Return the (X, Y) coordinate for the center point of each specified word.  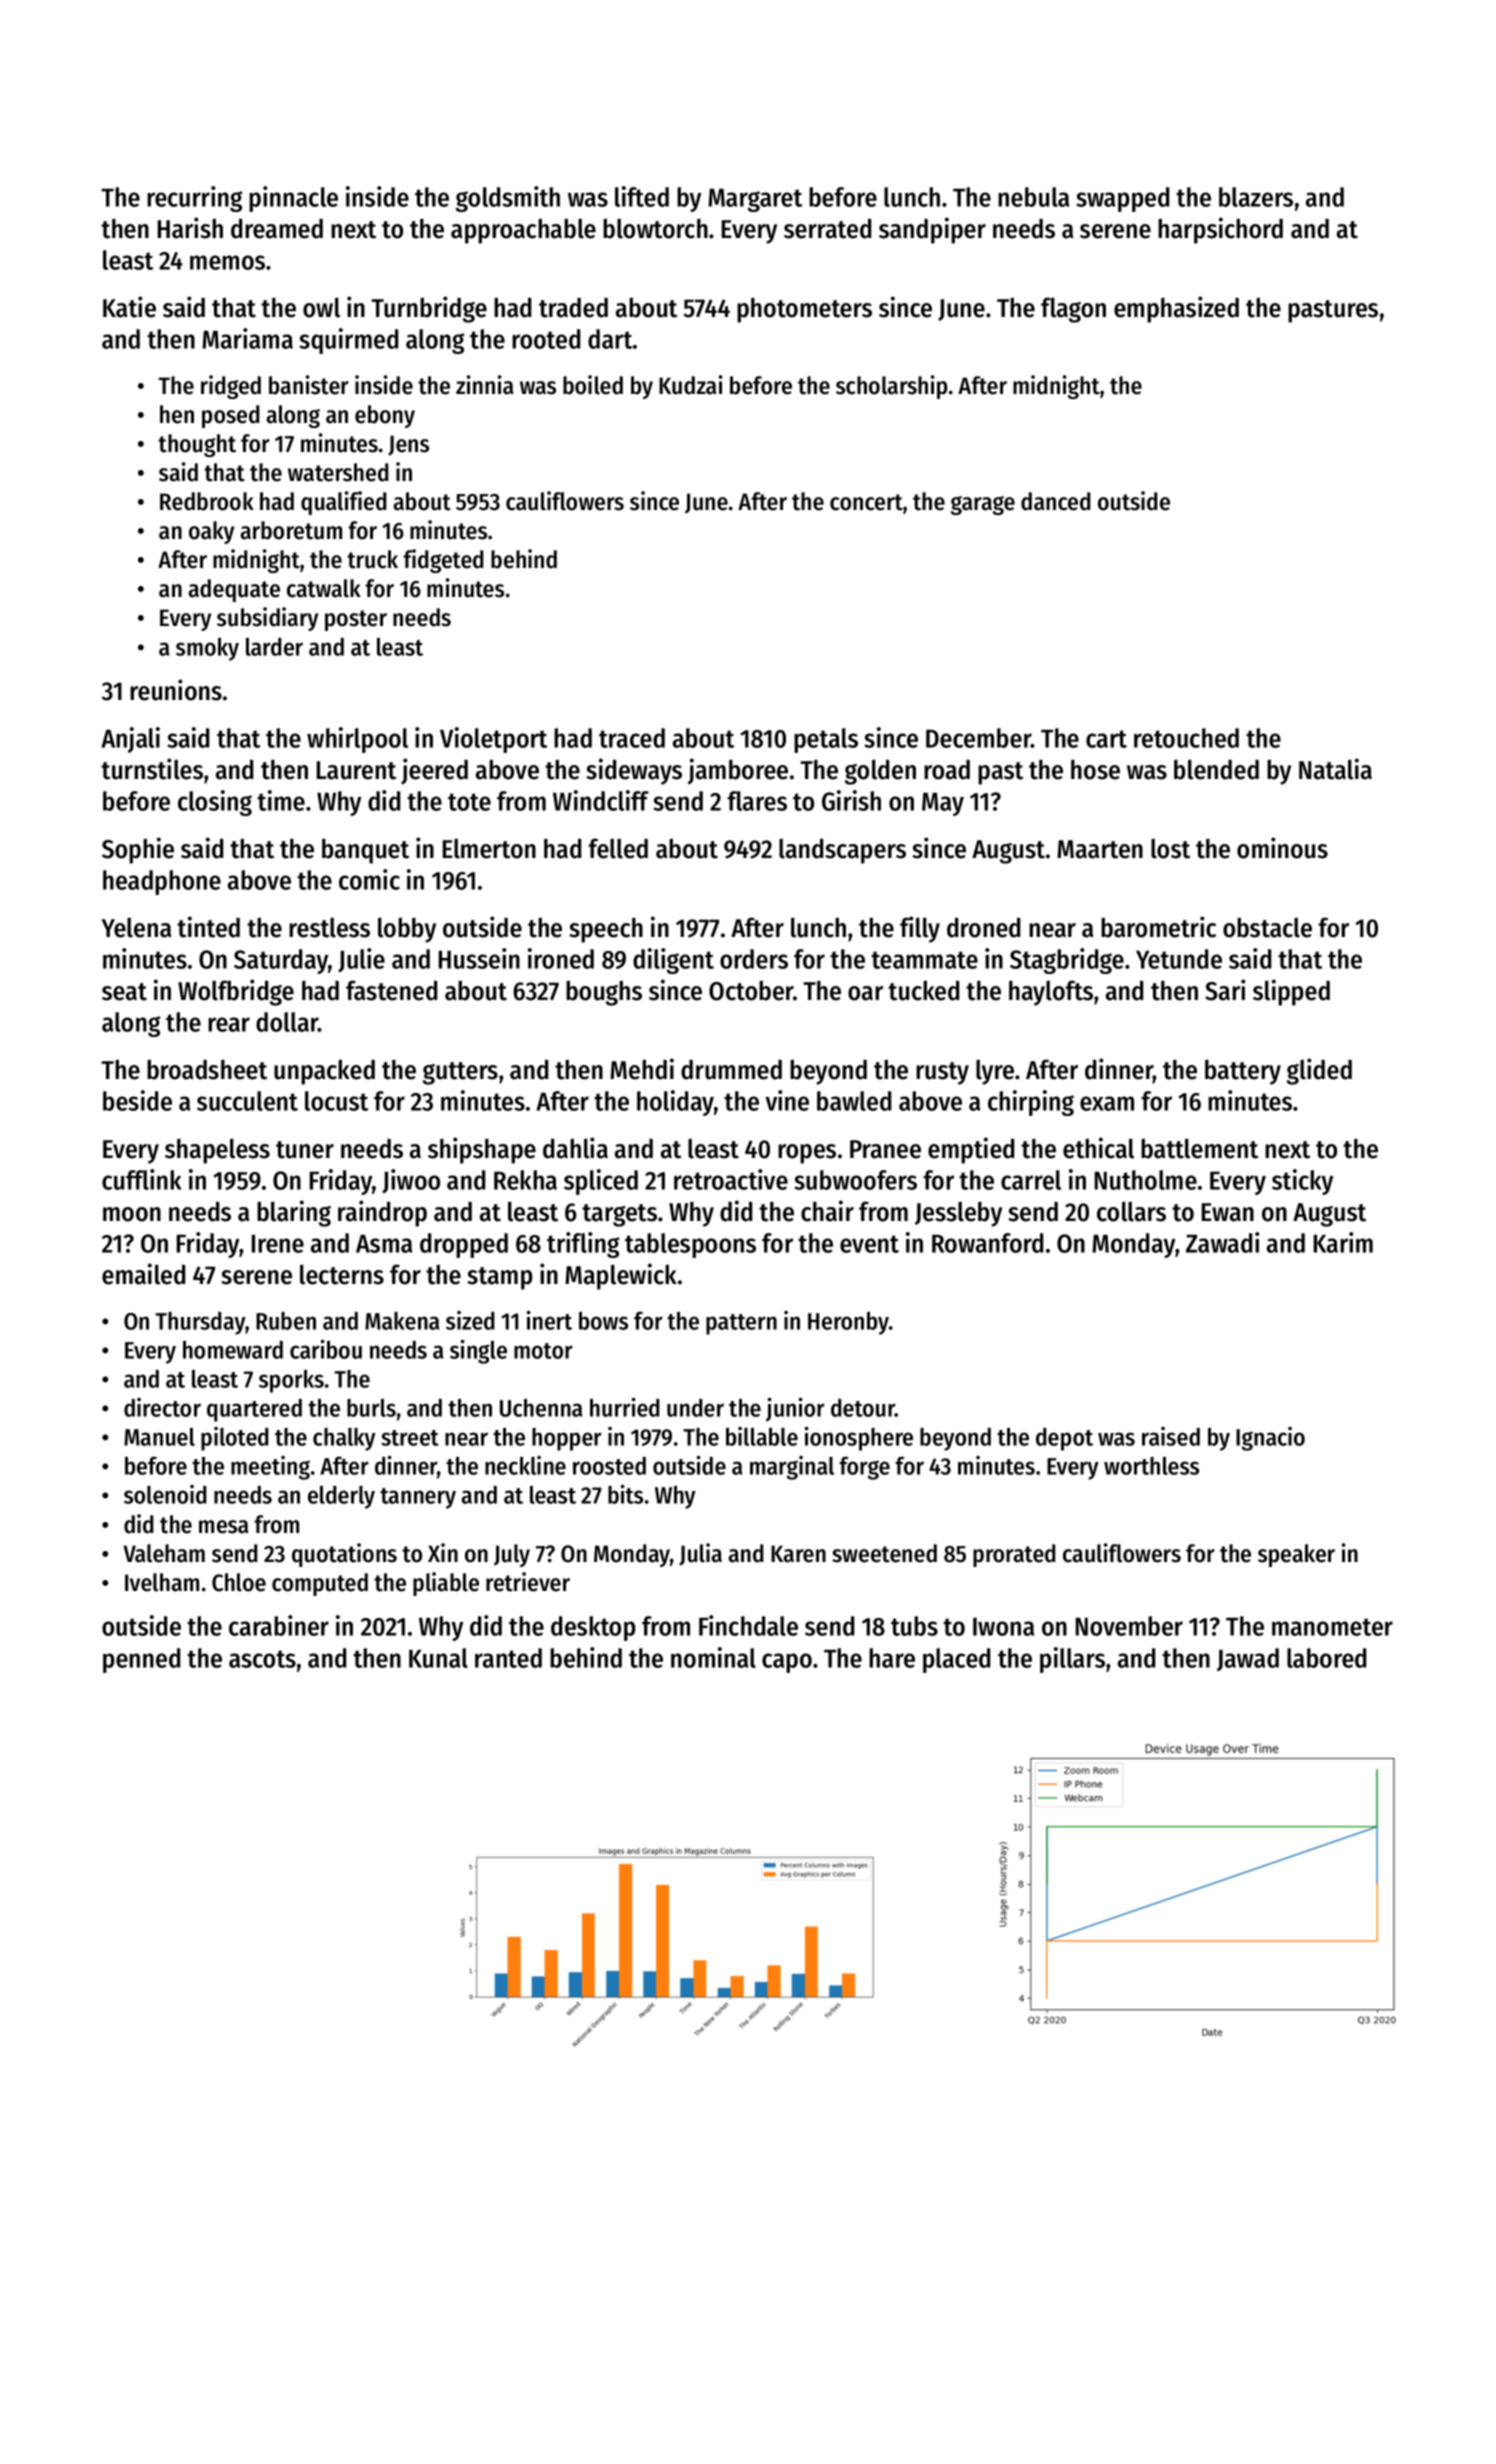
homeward (233, 1350)
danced (1055, 501)
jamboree (738, 771)
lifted (642, 196)
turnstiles (152, 769)
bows (603, 1321)
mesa (224, 1527)
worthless (1151, 1466)
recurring (195, 199)
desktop (593, 1628)
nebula (1033, 197)
